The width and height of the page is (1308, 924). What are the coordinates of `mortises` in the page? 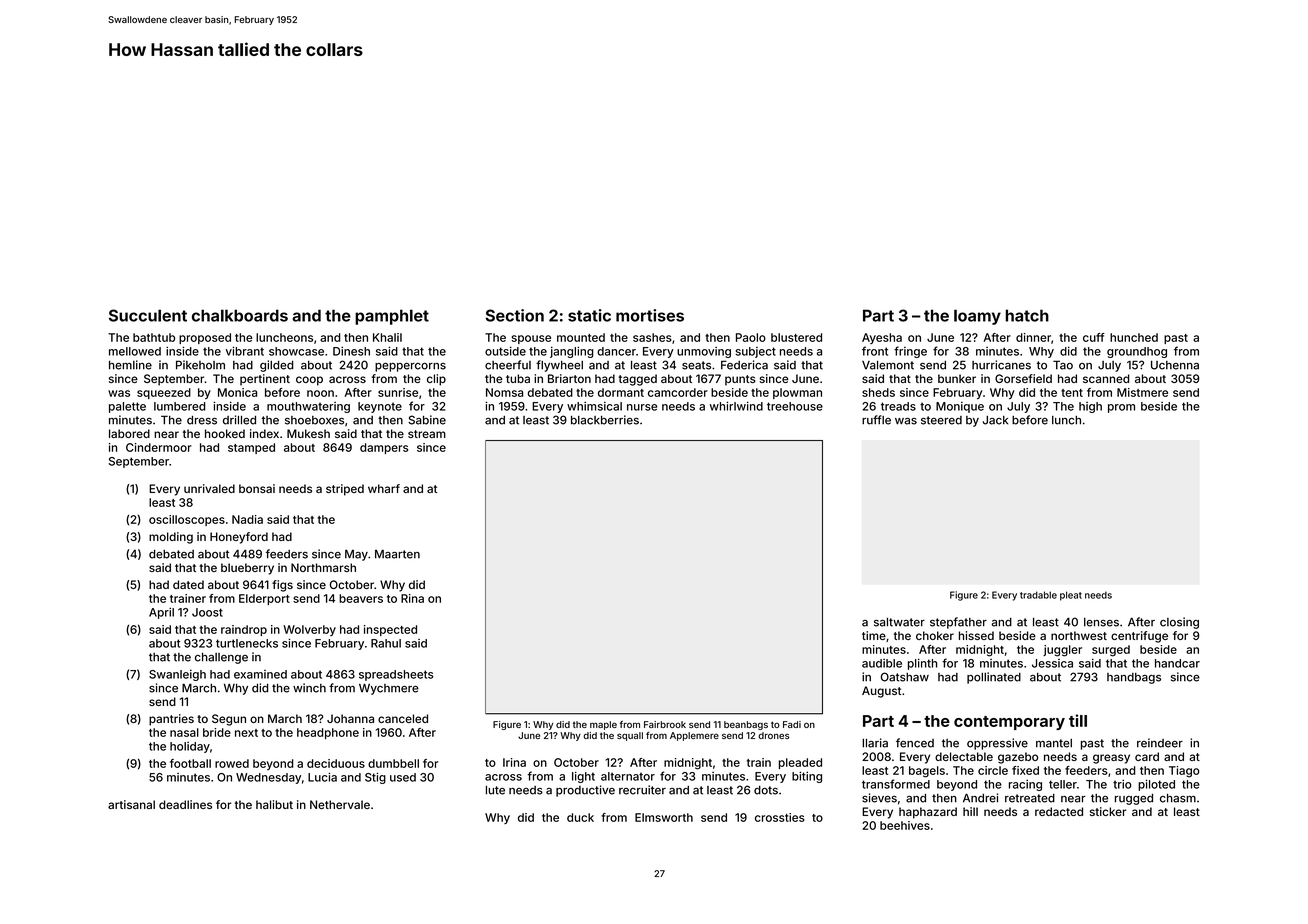 It's located at (650, 315).
